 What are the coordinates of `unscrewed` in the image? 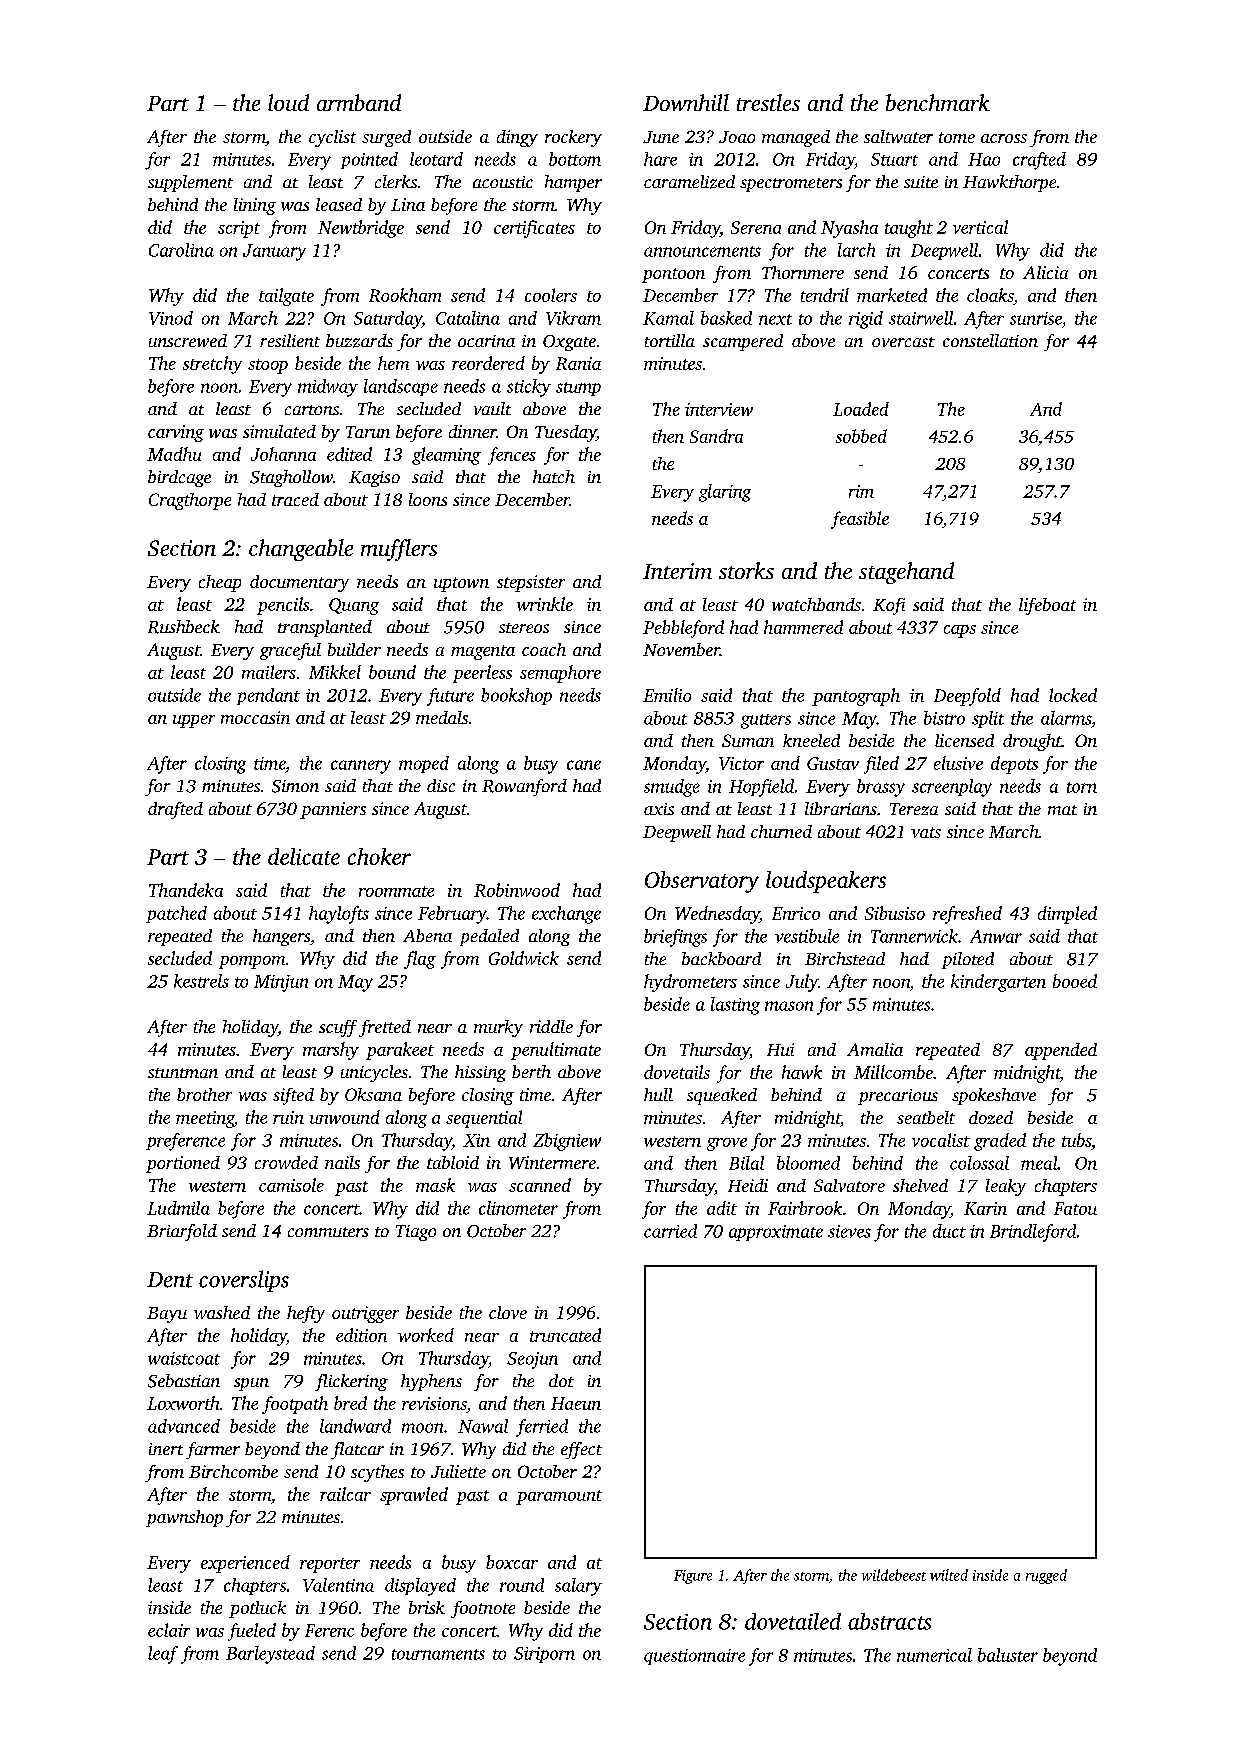 It's located at (188, 340).
